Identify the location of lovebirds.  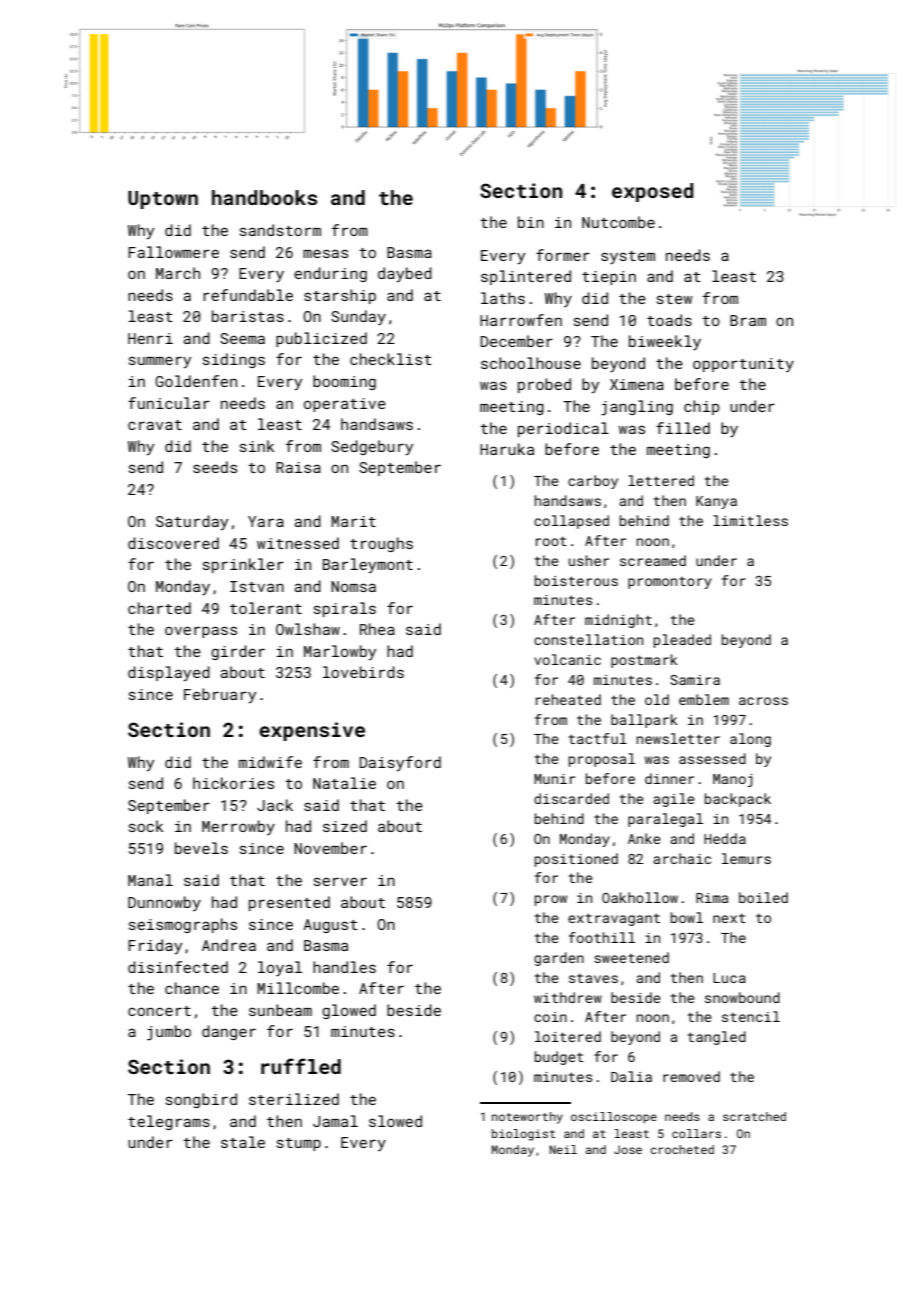
(363, 672).
